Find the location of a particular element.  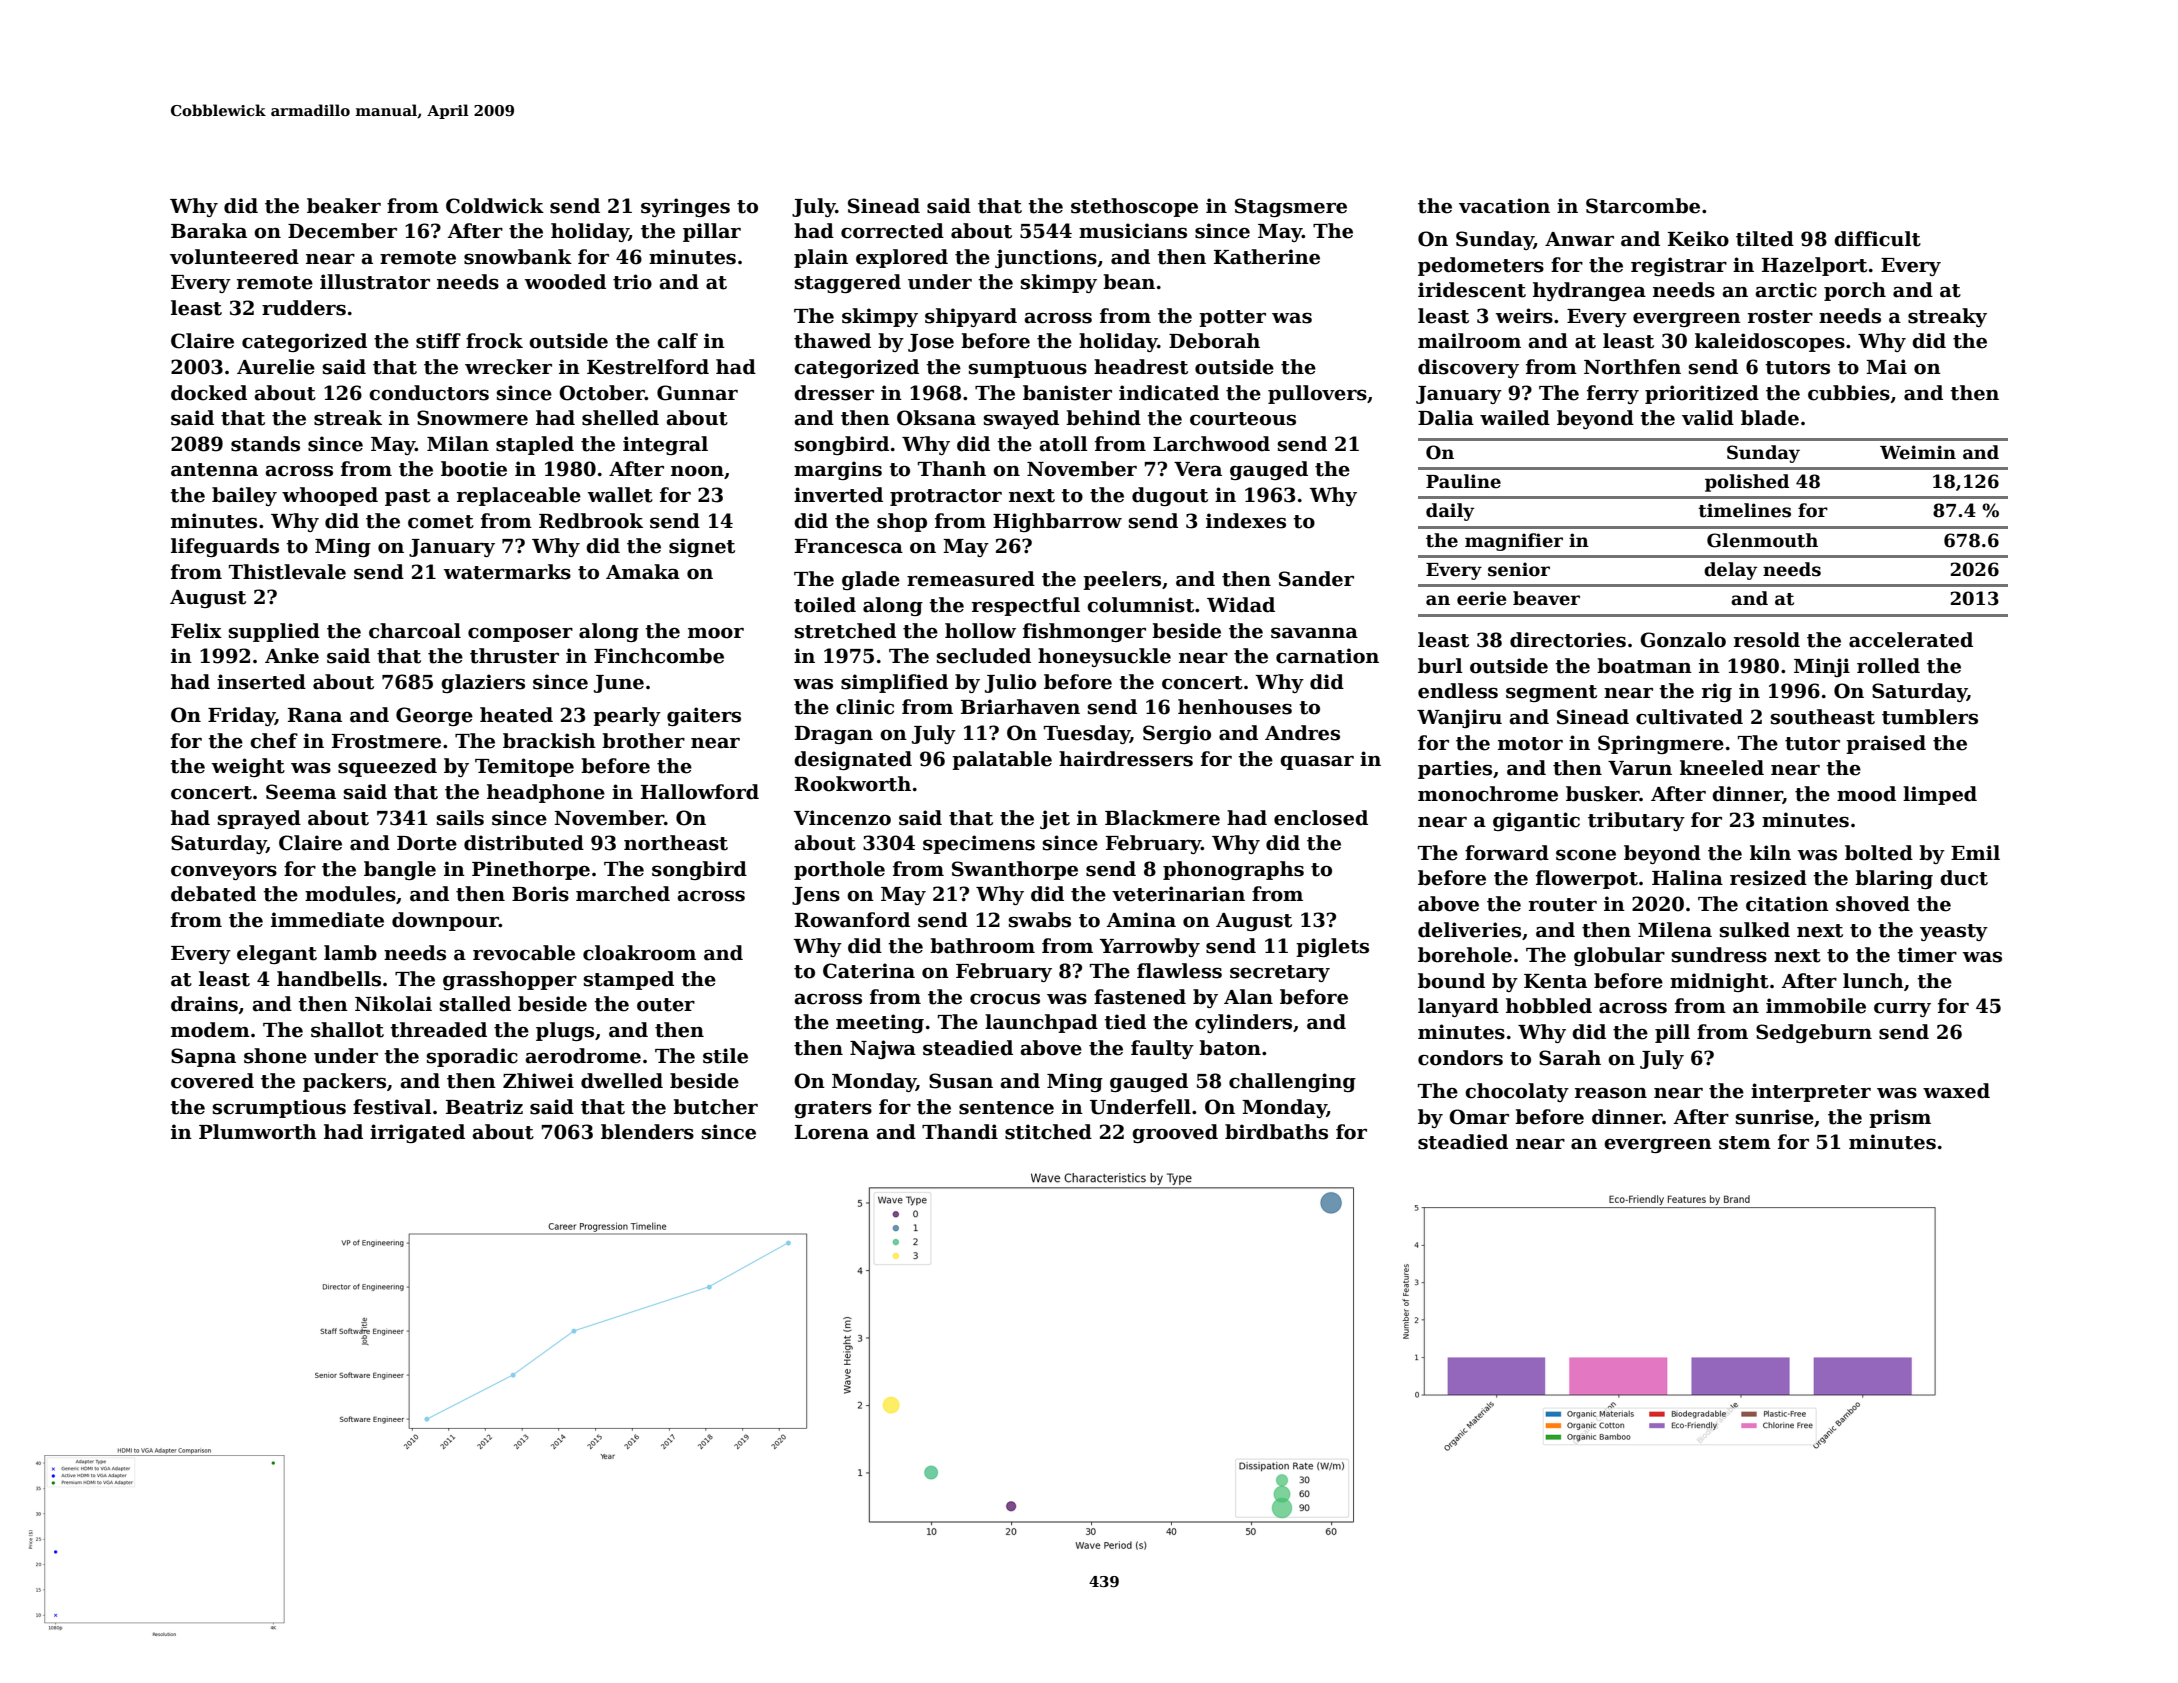

modem is located at coordinates (210, 1030).
